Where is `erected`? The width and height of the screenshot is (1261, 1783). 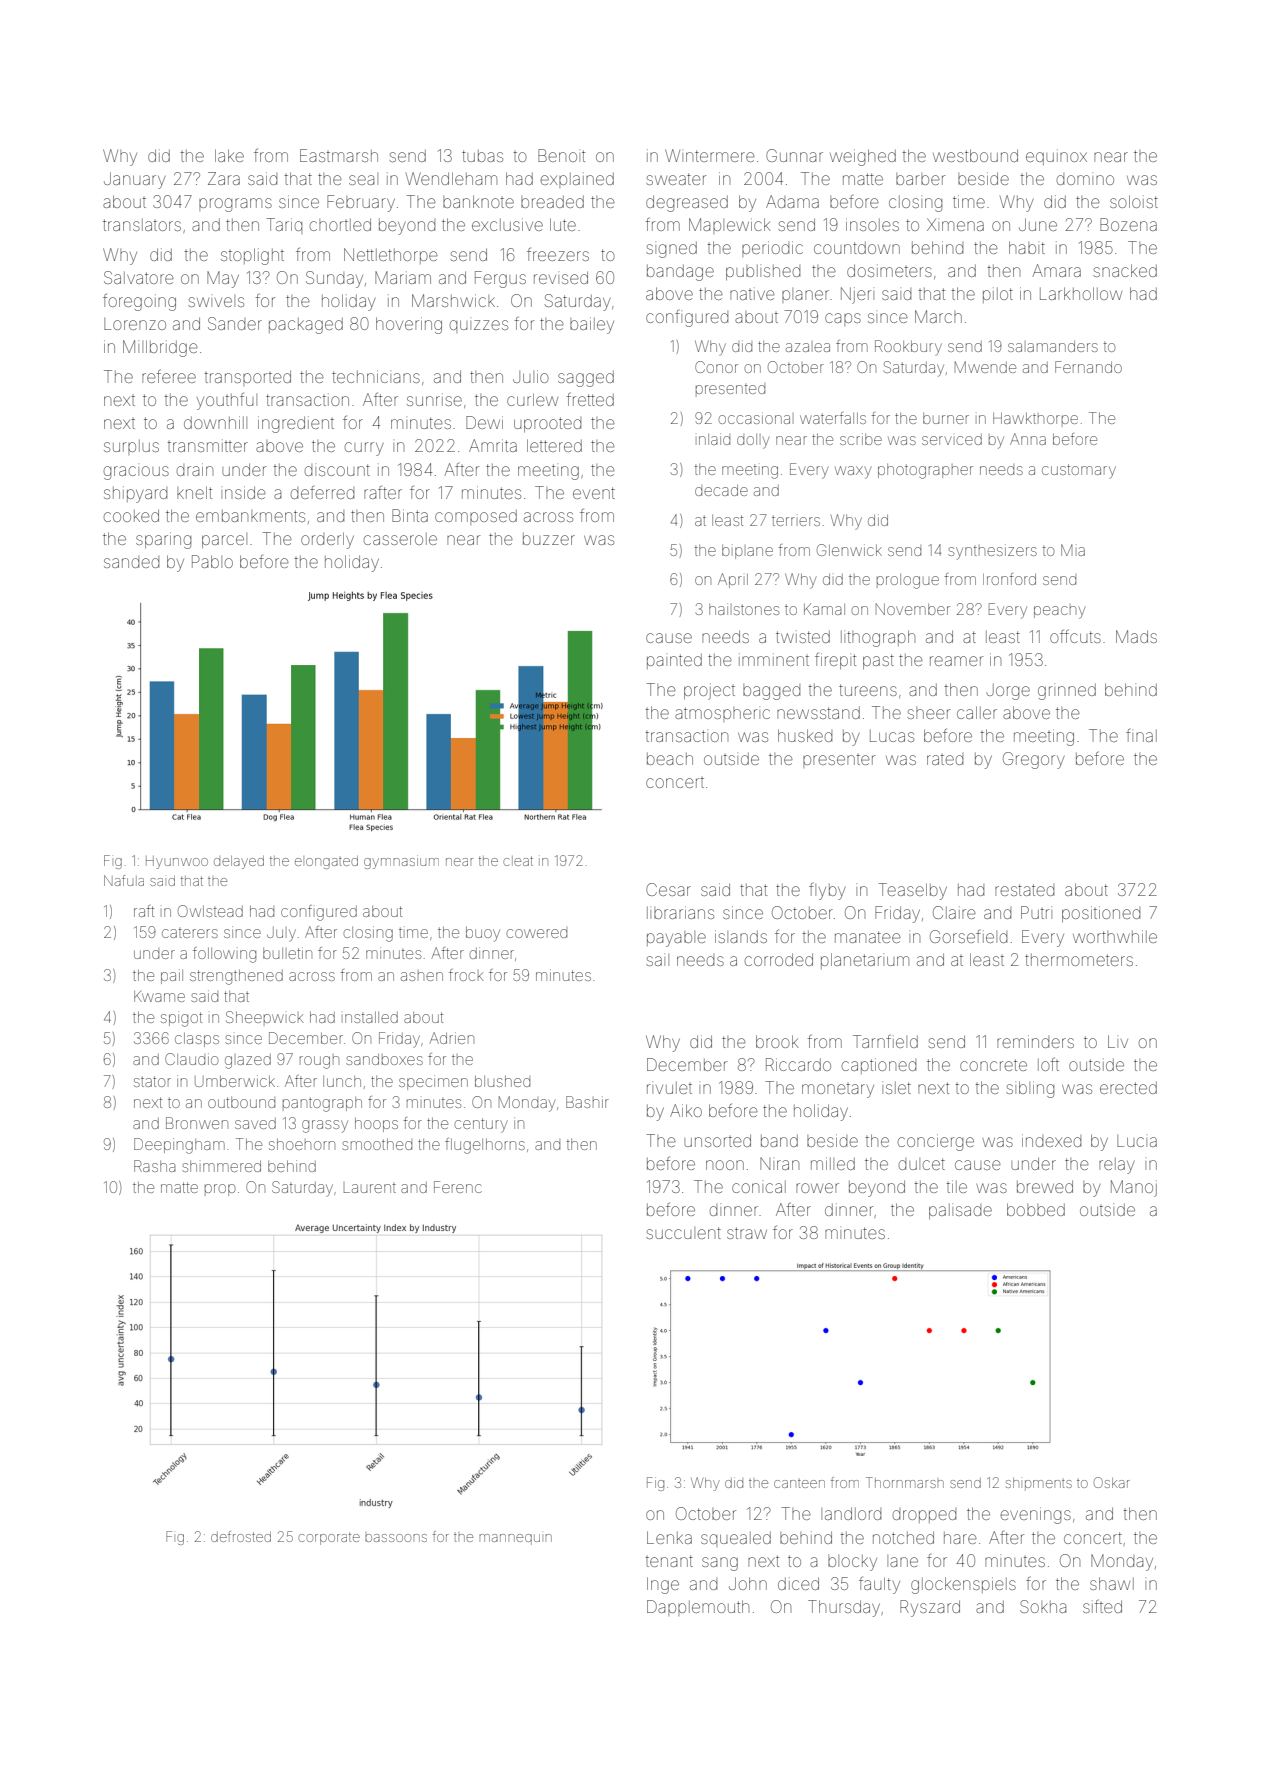
erected is located at coordinates (1128, 1088).
